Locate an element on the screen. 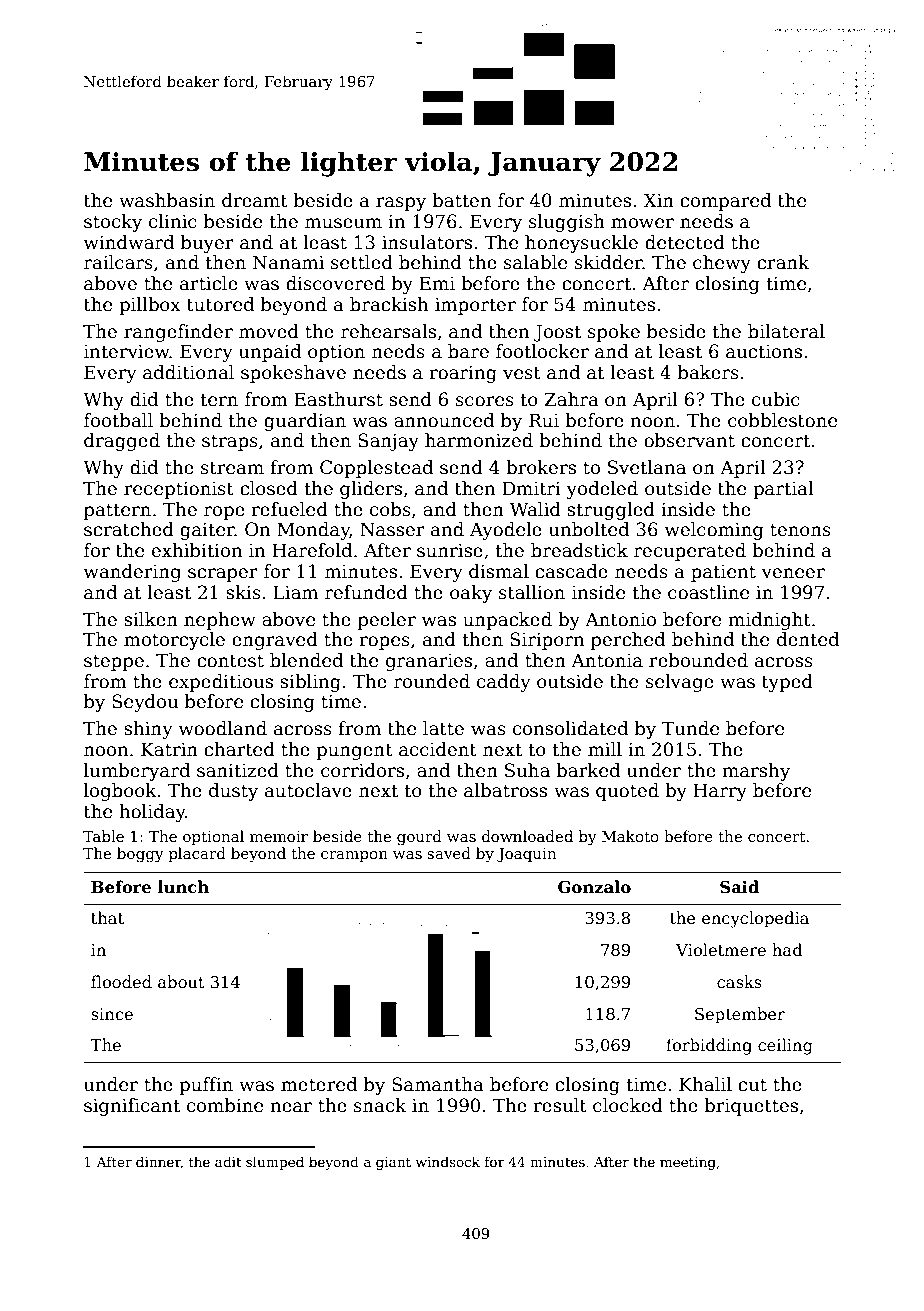  dented is located at coordinates (808, 639).
